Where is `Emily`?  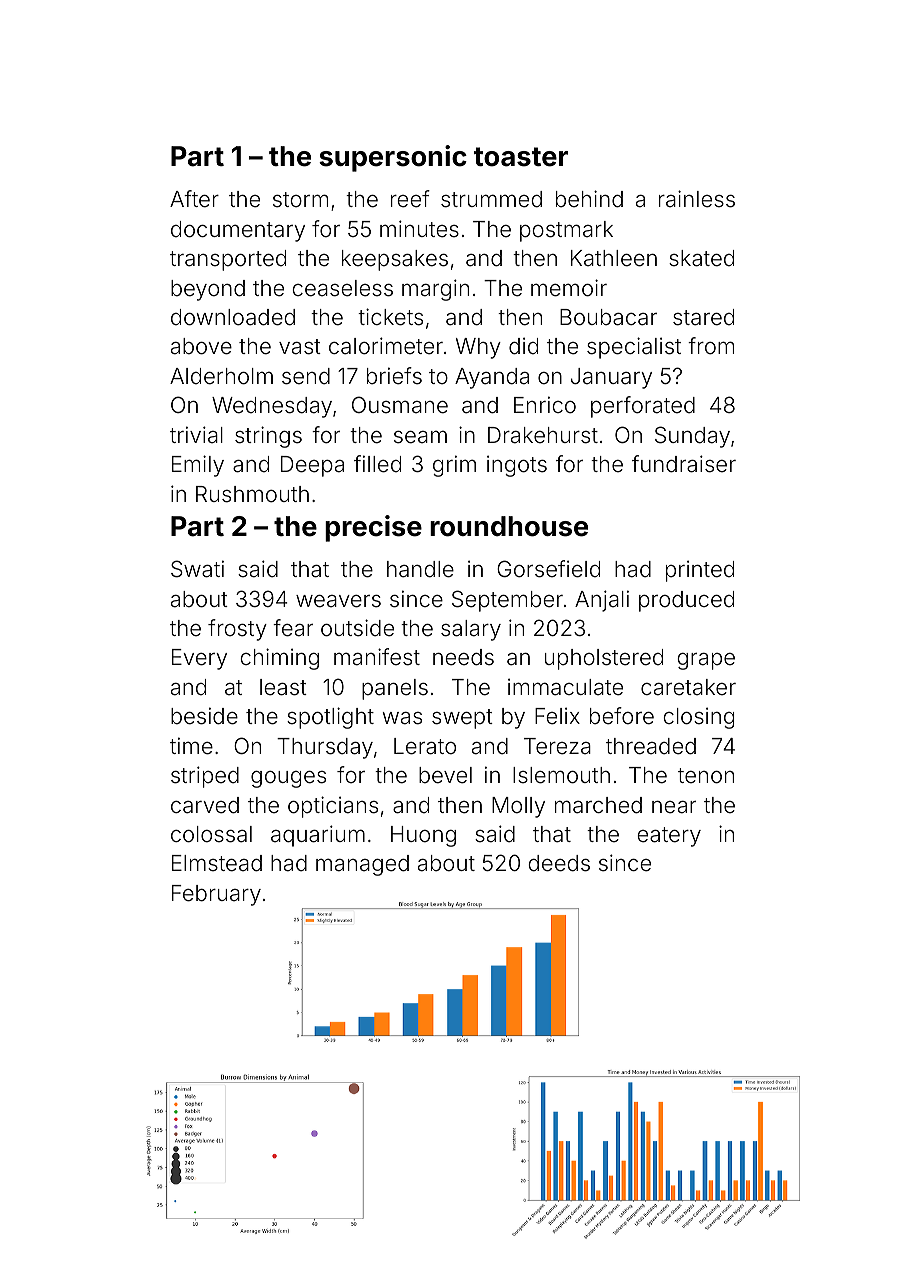 Emily is located at coordinates (198, 466).
